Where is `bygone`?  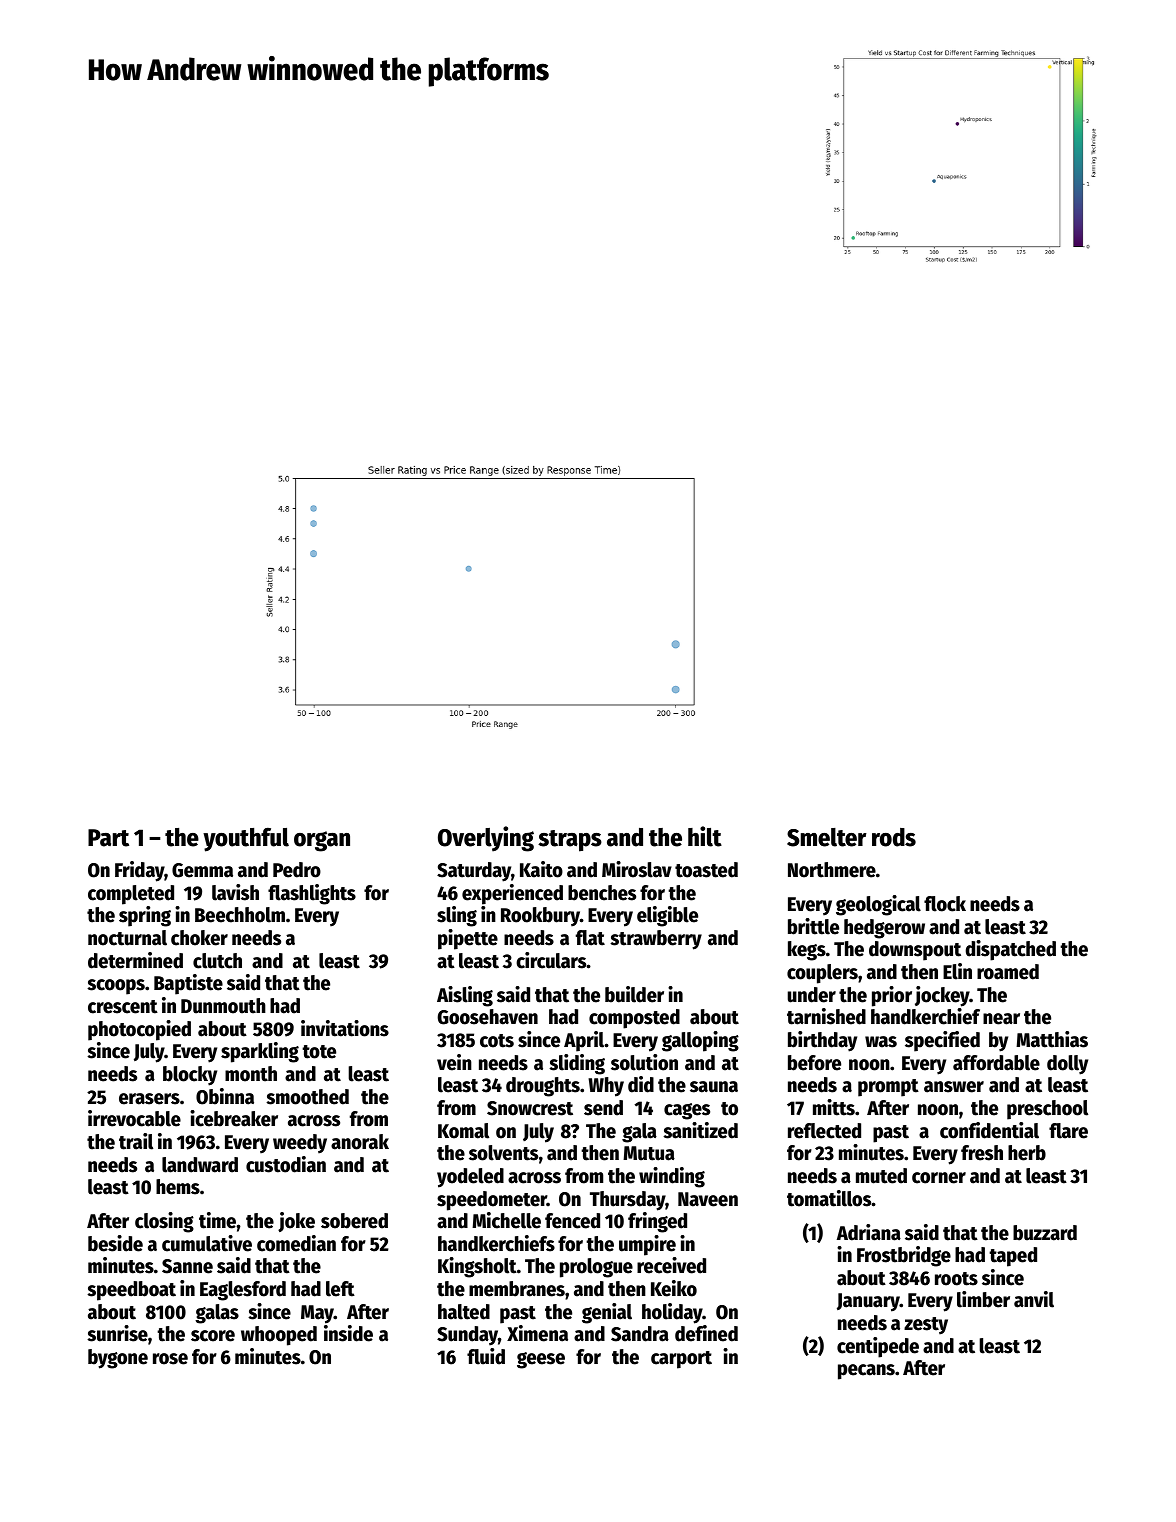
bygone is located at coordinates (118, 1359).
